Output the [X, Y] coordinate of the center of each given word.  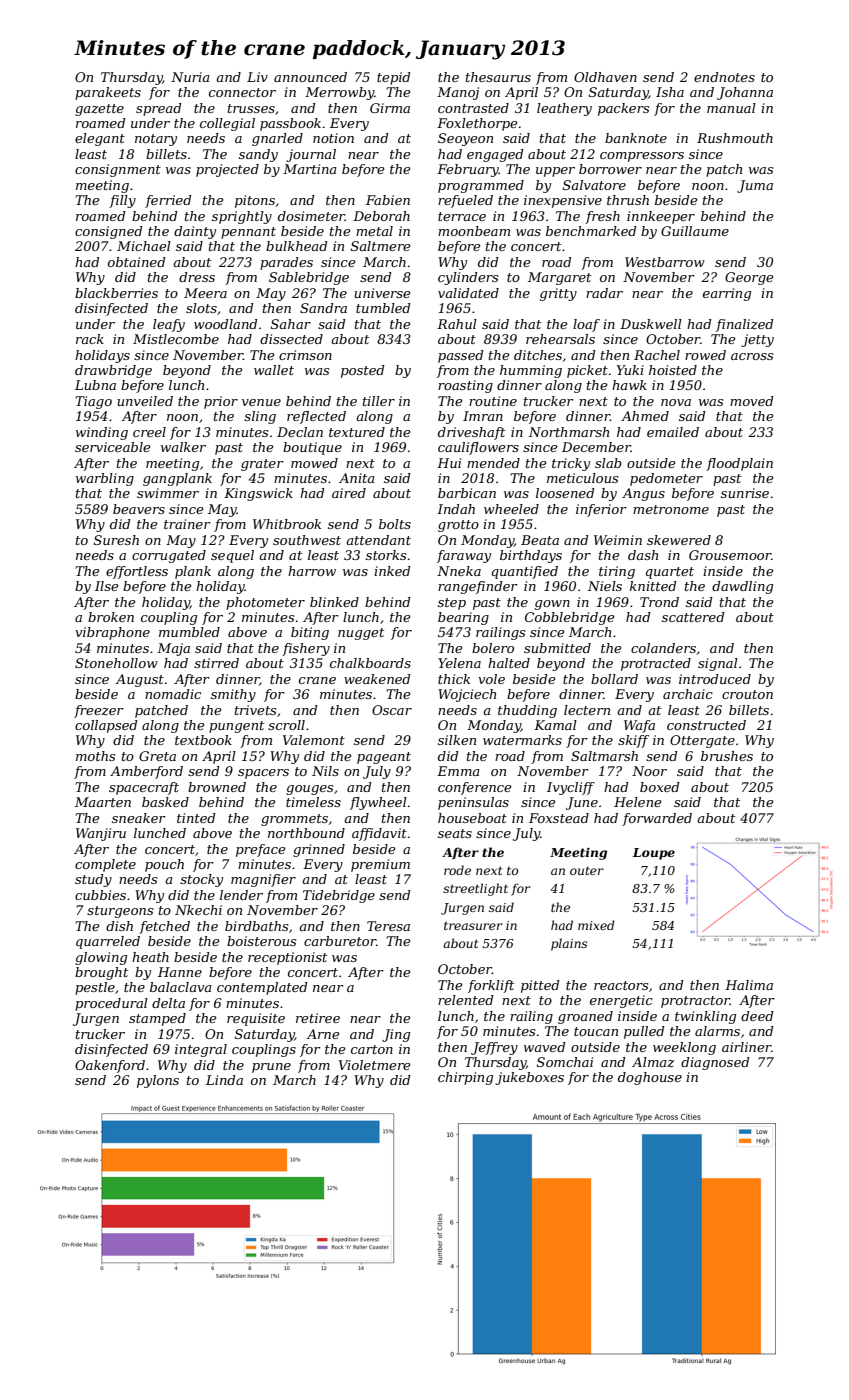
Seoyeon [465, 139]
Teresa [388, 926]
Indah [456, 509]
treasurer [473, 926]
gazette [99, 110]
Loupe [654, 854]
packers [623, 109]
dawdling [742, 587]
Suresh [116, 540]
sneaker [139, 818]
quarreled [108, 942]
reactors [621, 985]
